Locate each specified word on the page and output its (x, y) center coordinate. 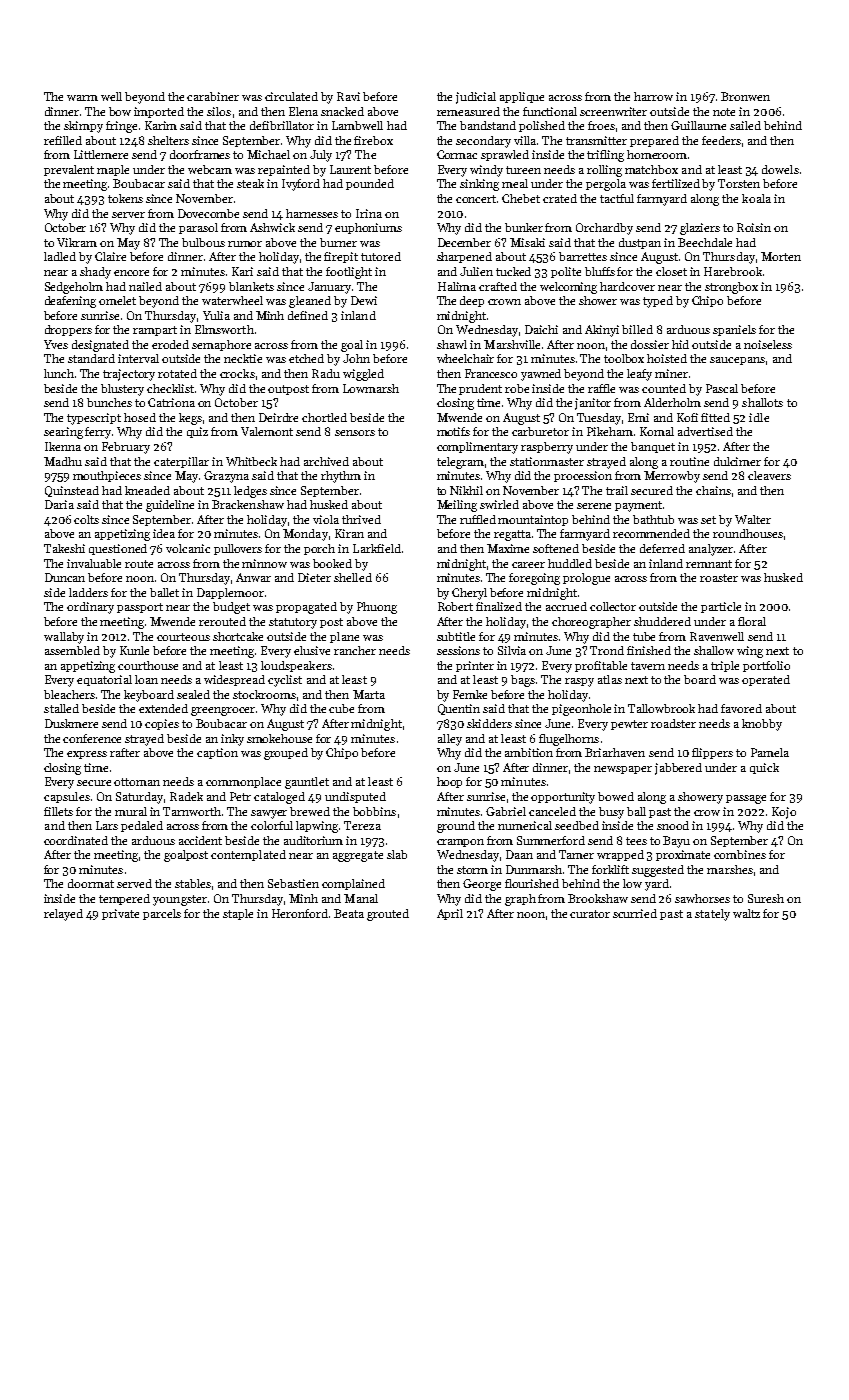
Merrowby (672, 477)
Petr (240, 796)
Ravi (348, 96)
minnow (264, 563)
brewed (310, 811)
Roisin (754, 227)
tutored (381, 256)
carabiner (213, 96)
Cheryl (469, 594)
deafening (70, 302)
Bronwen (745, 96)
